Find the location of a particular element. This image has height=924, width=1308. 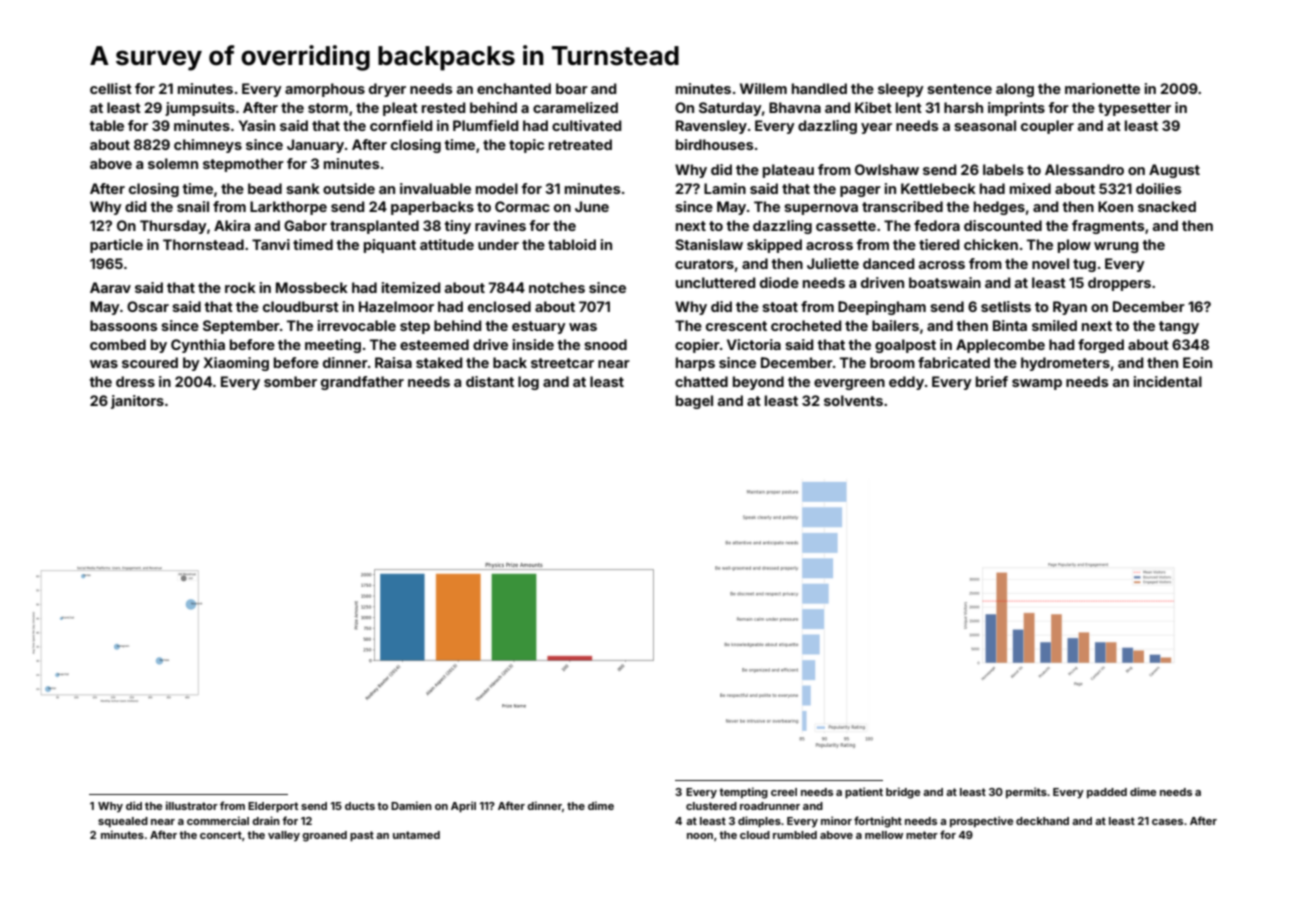

illustrator is located at coordinates (192, 805).
